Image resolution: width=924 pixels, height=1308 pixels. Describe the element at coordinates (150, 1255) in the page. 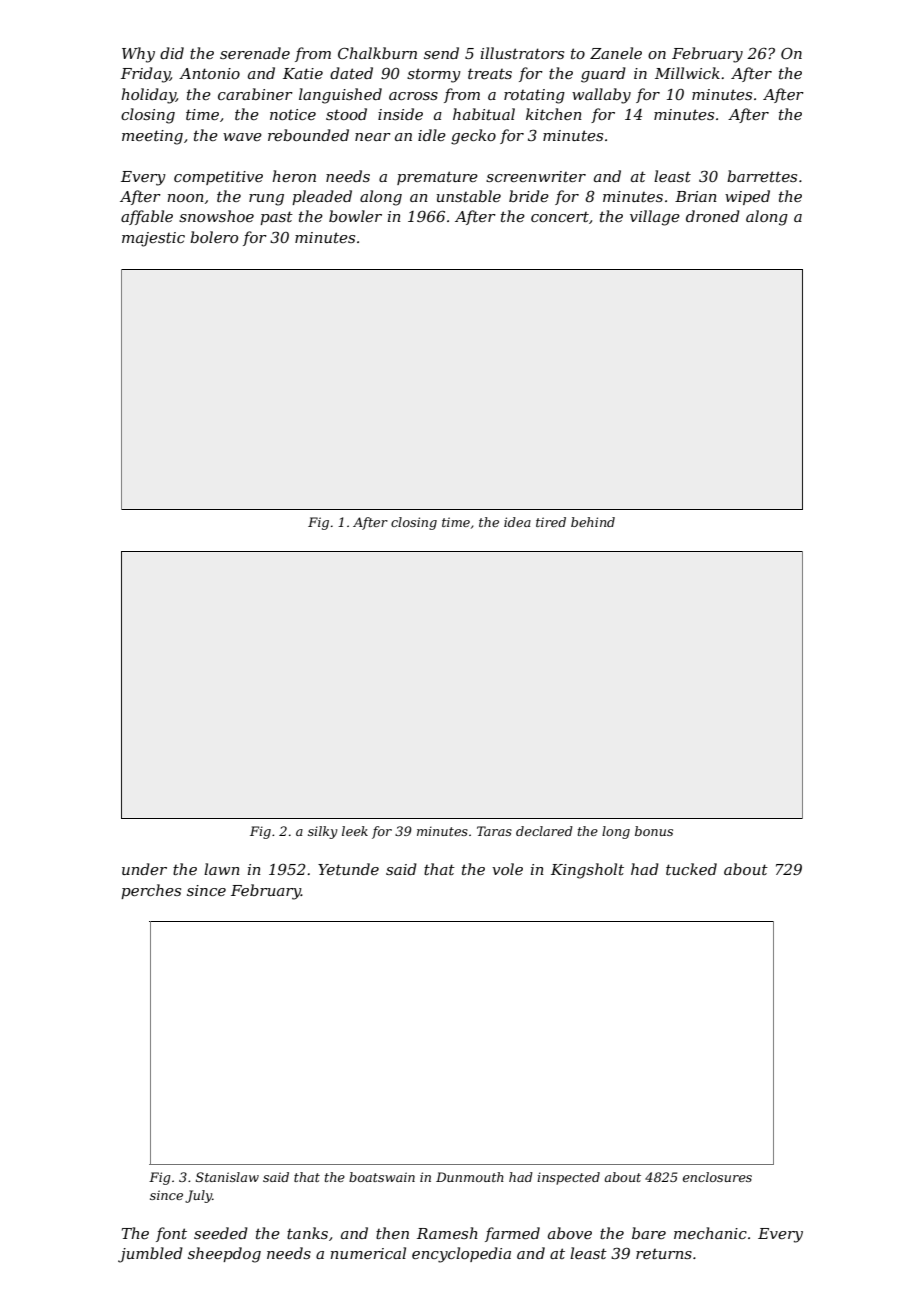

I see `jumbled` at that location.
